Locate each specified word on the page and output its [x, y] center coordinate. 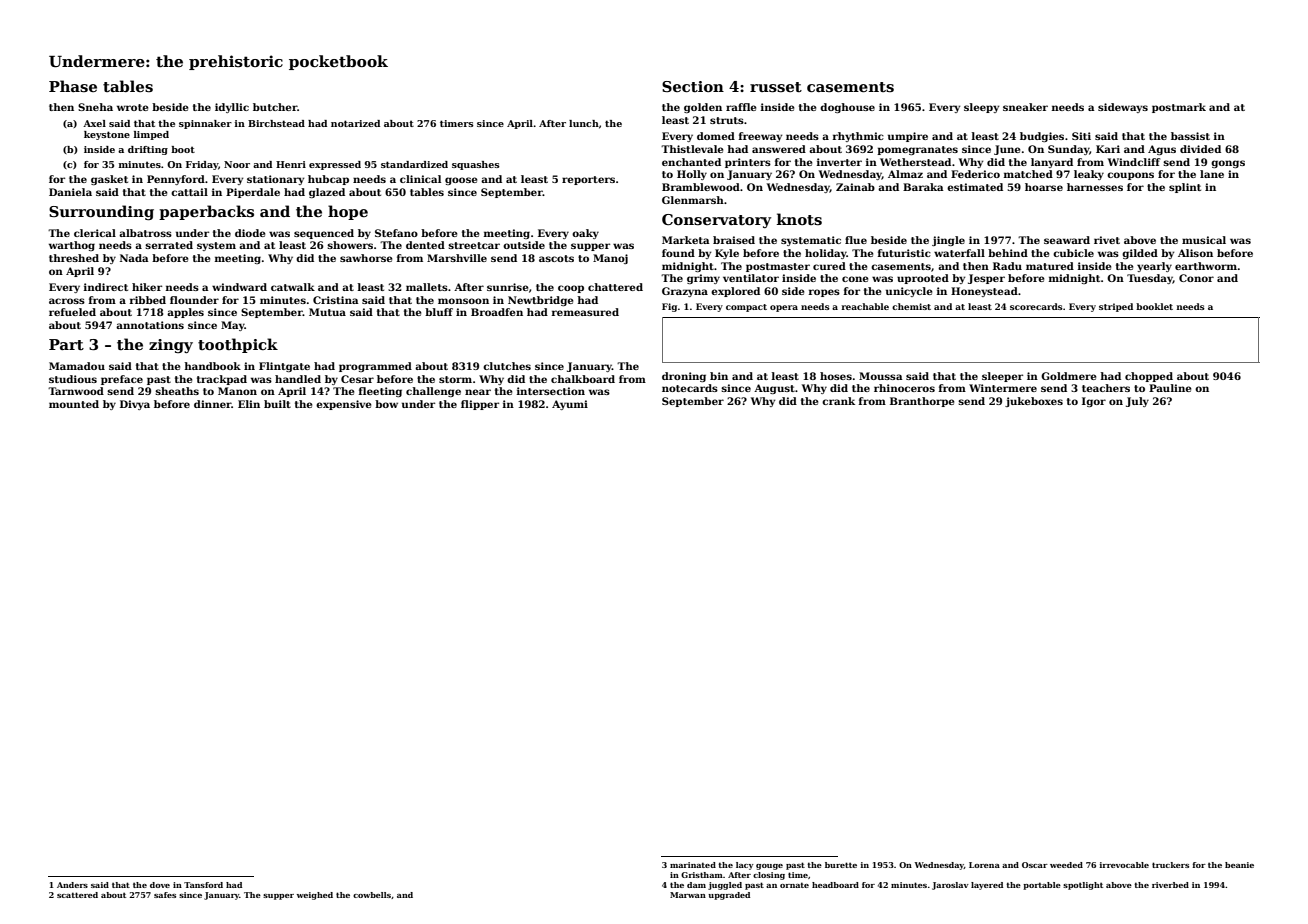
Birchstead [276, 123]
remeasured [585, 312]
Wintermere [1003, 388]
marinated [693, 865]
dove [160, 885]
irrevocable [1124, 865]
